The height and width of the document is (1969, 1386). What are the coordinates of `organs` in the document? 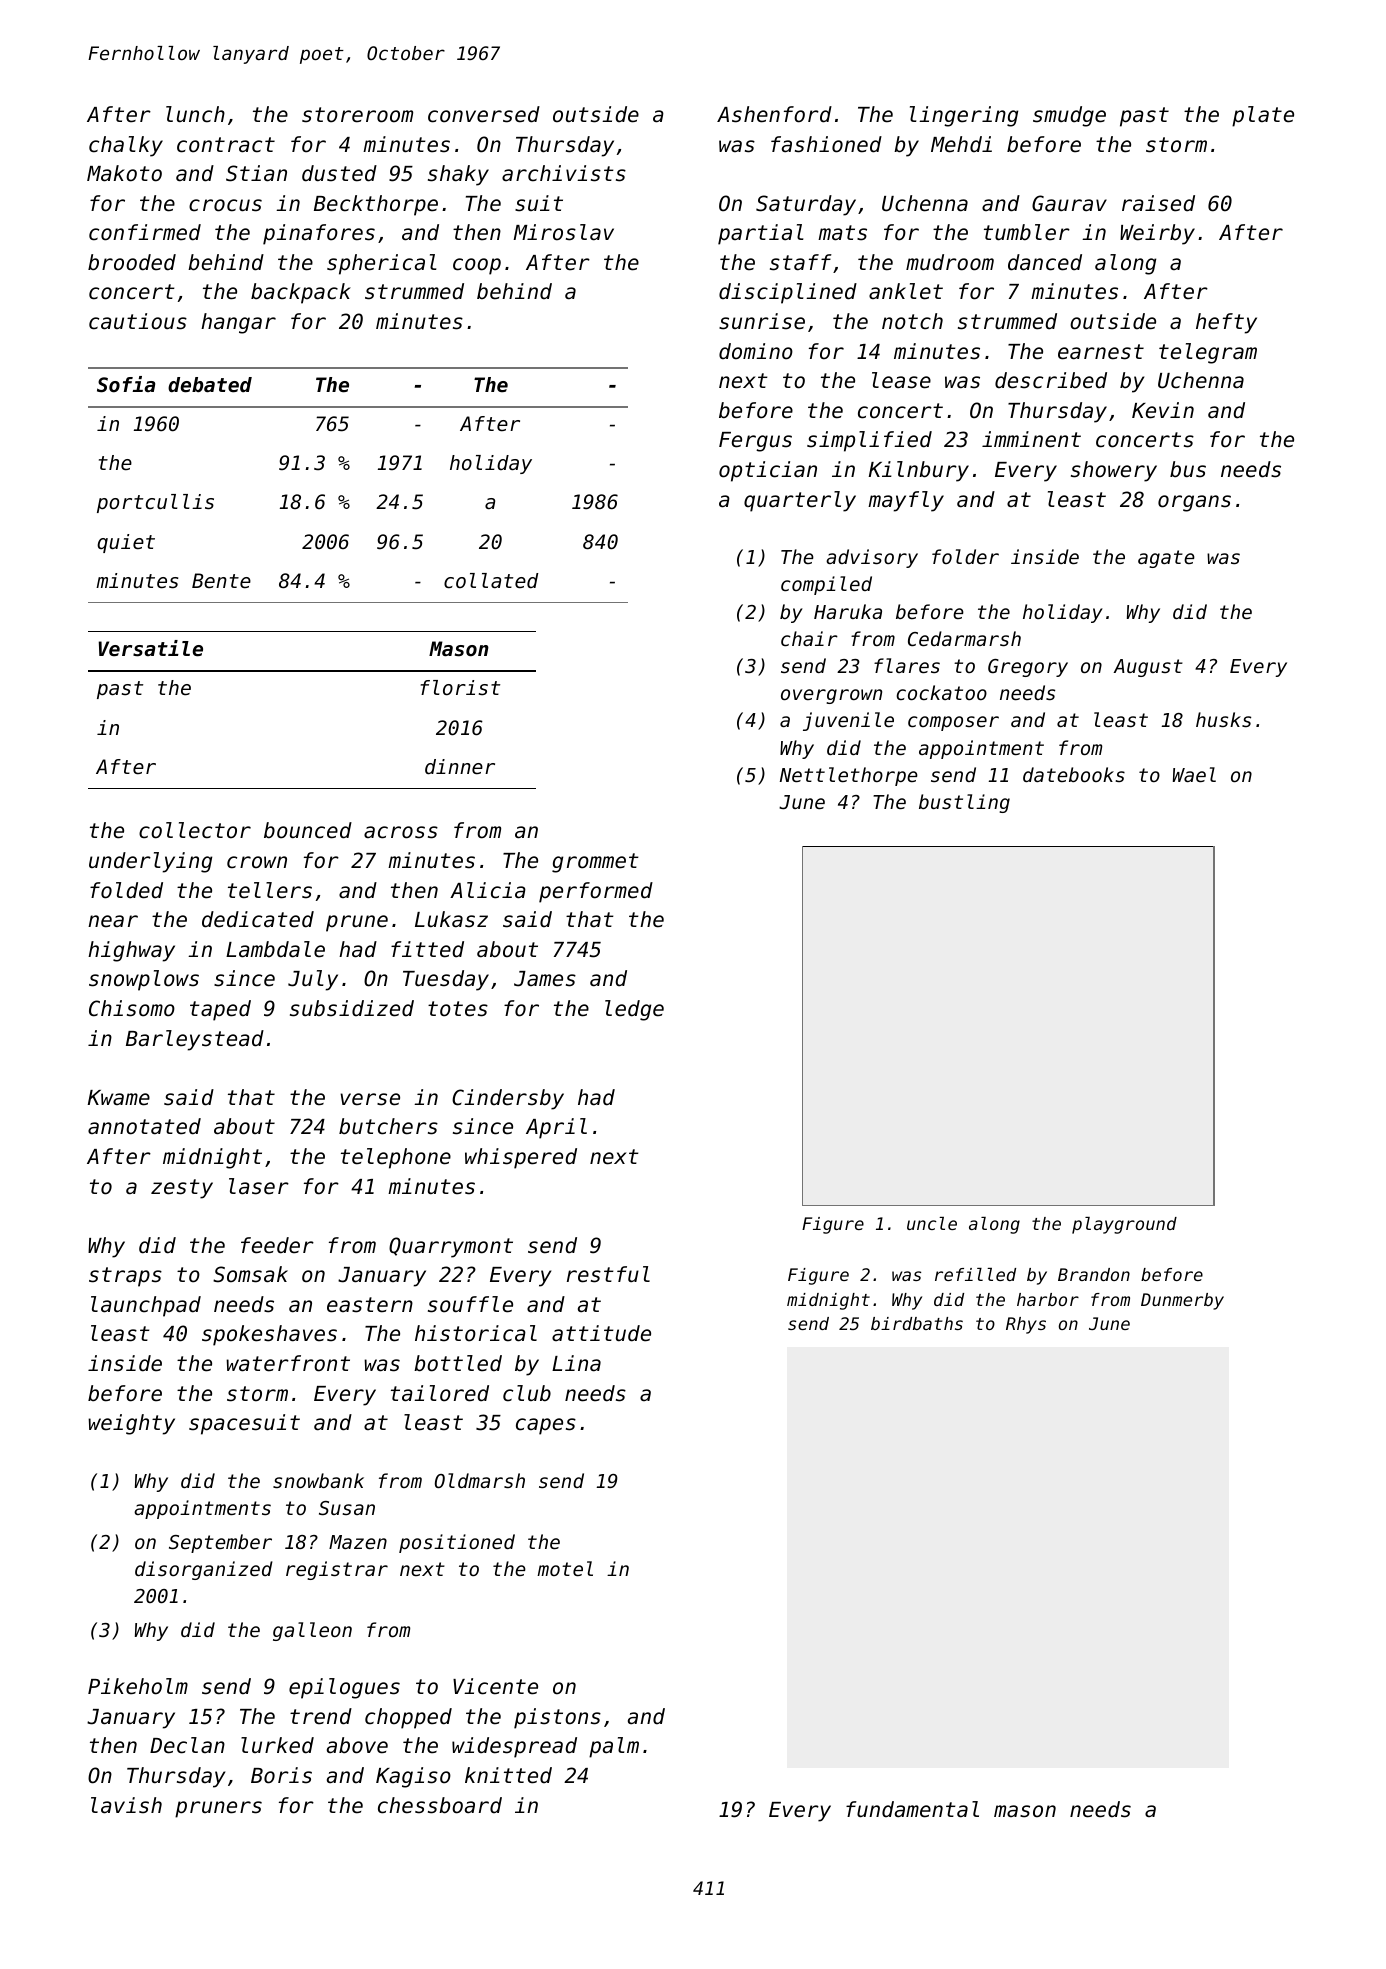 It's located at (1194, 503).
